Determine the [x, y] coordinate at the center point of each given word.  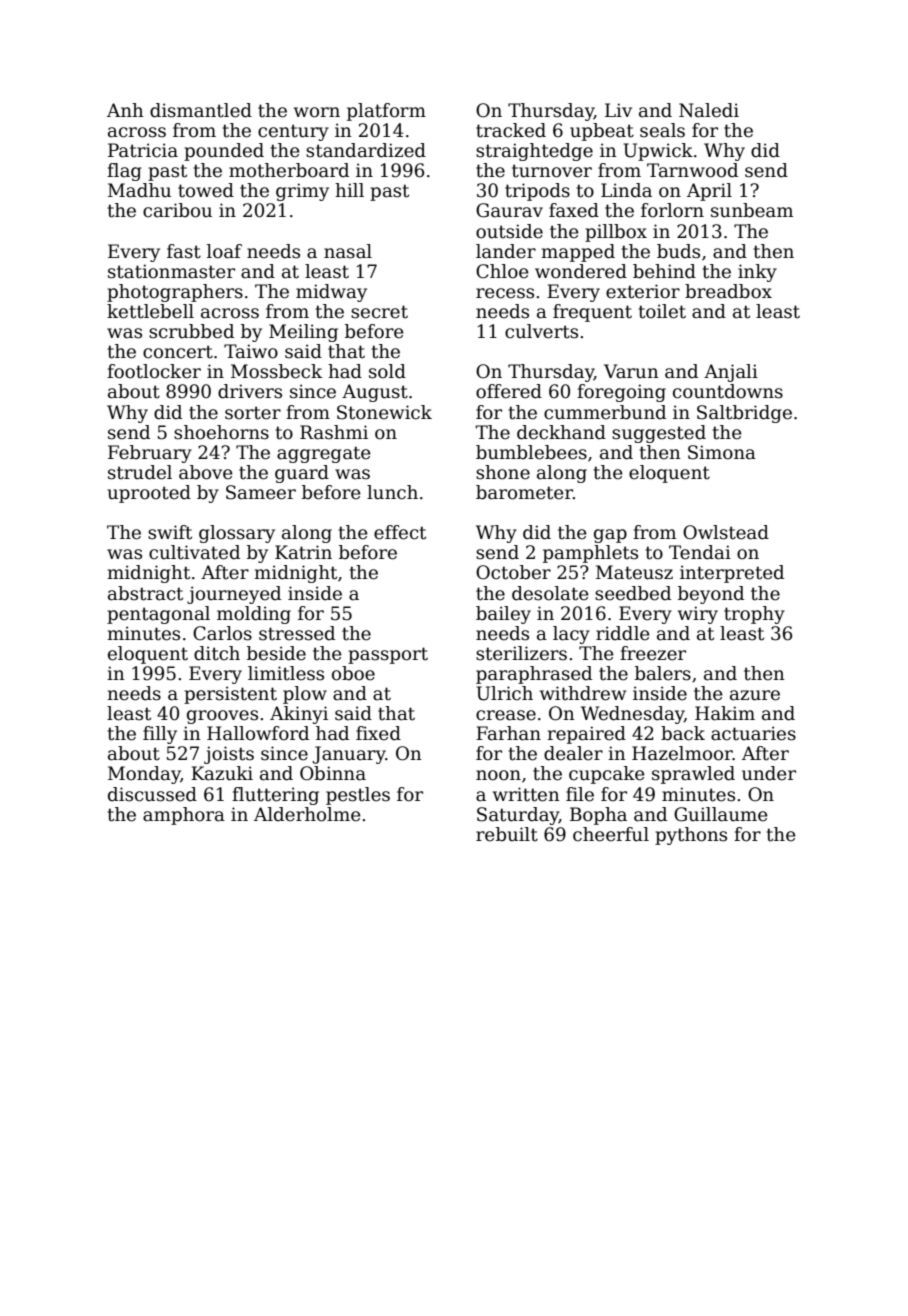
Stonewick [384, 412]
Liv [618, 110]
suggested [659, 434]
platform [386, 112]
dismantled [201, 110]
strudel [140, 472]
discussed [152, 794]
